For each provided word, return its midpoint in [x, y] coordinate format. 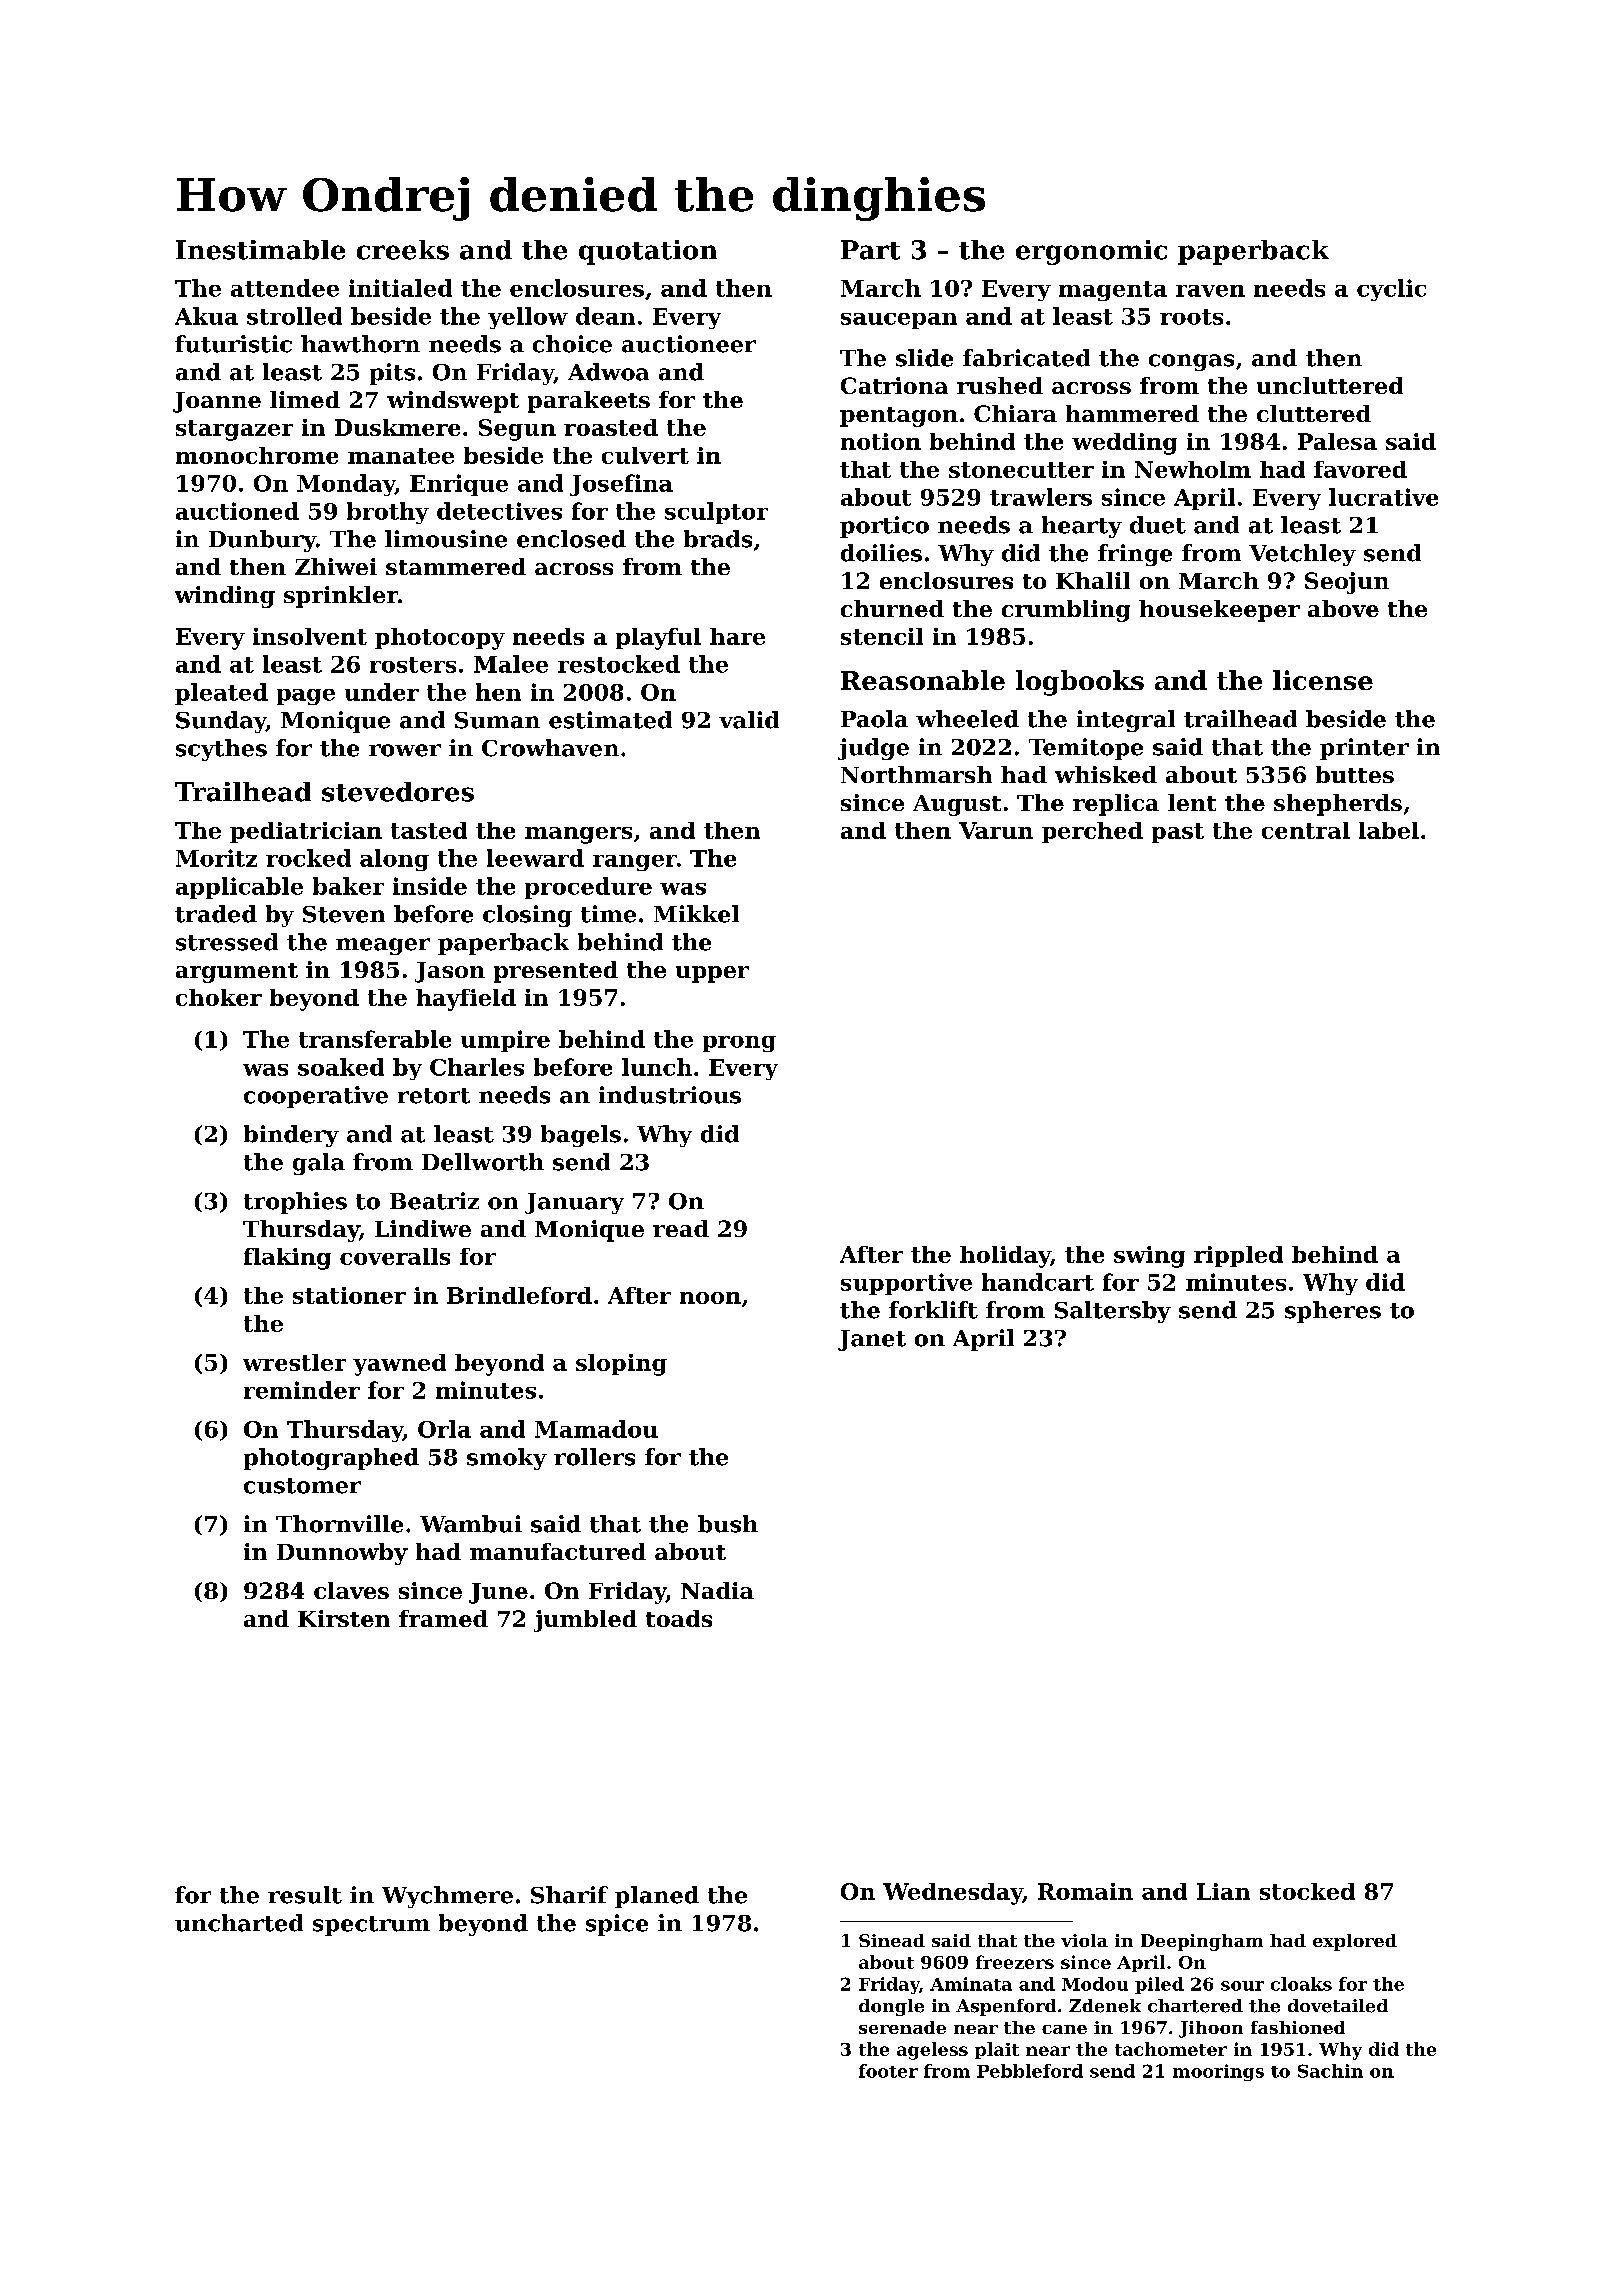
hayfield [466, 1000]
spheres [1333, 1312]
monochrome [257, 455]
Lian [1223, 1891]
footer [888, 2071]
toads [679, 1618]
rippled [1238, 1256]
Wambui [471, 1524]
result [305, 1895]
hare [737, 636]
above [1343, 608]
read [681, 1228]
